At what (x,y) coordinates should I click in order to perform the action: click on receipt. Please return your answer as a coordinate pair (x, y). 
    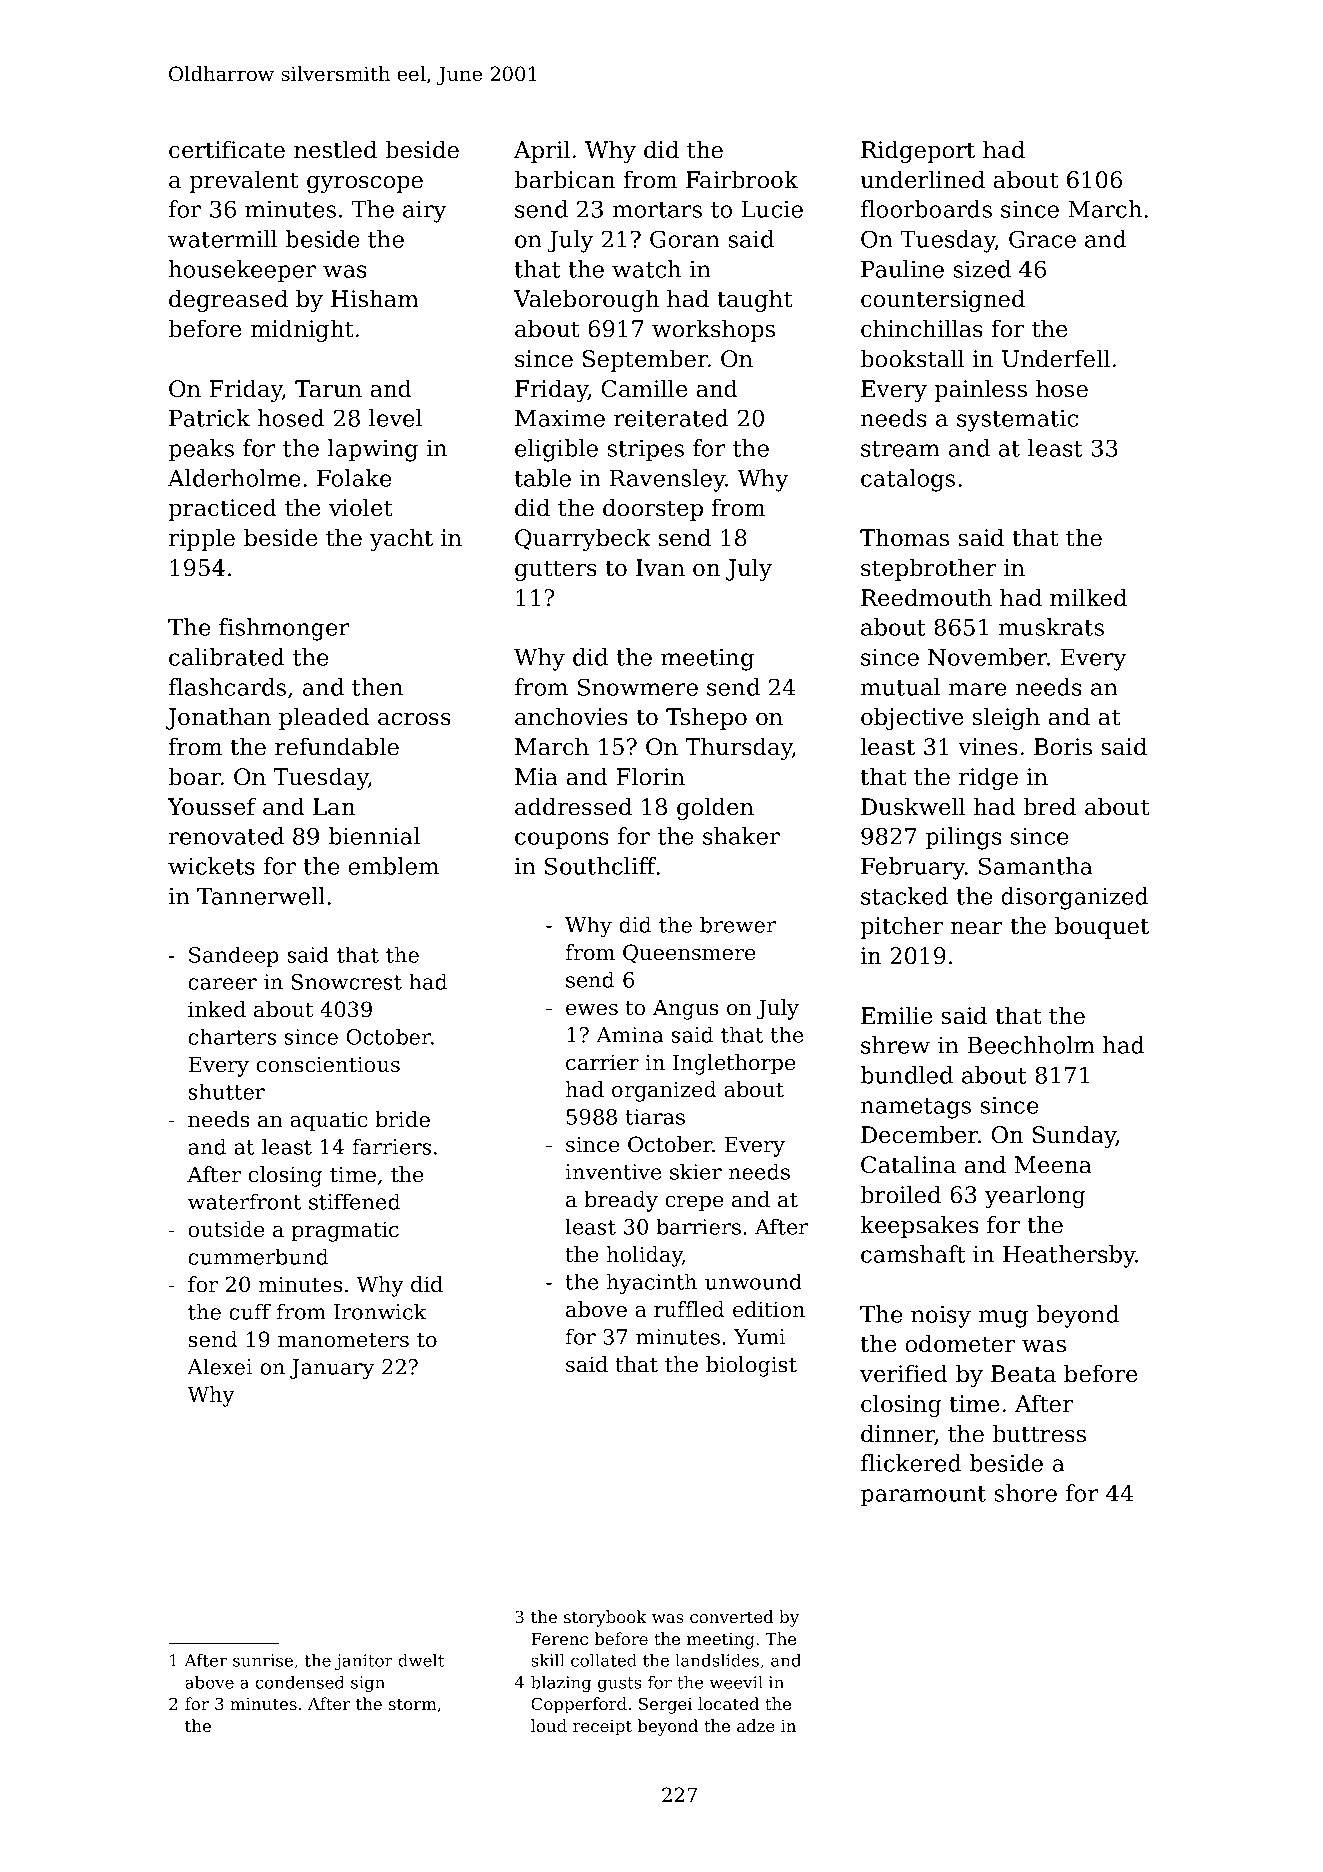
    Looking at the image, I should click on (602, 1728).
